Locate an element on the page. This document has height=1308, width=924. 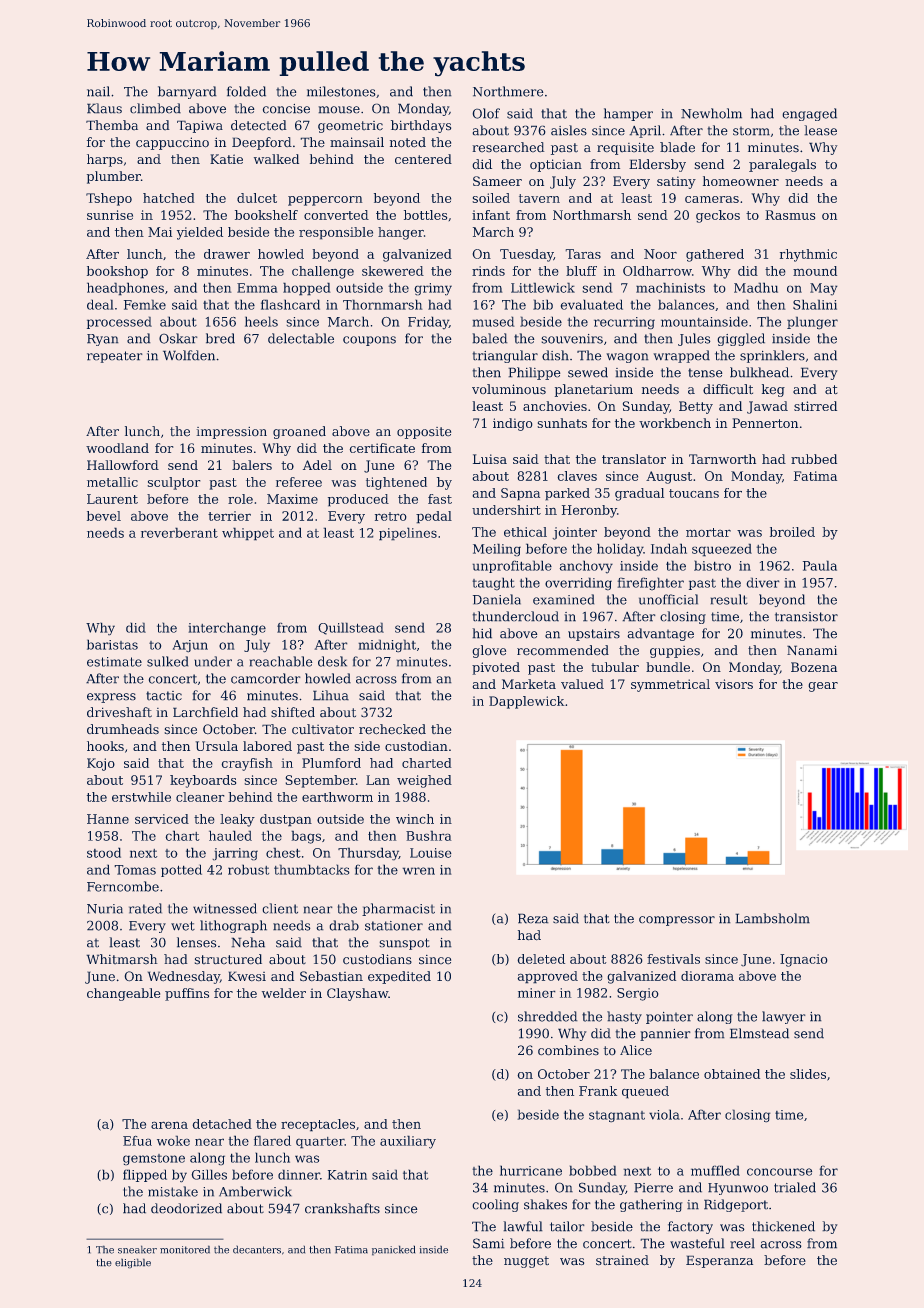
Ignacio is located at coordinates (804, 960).
